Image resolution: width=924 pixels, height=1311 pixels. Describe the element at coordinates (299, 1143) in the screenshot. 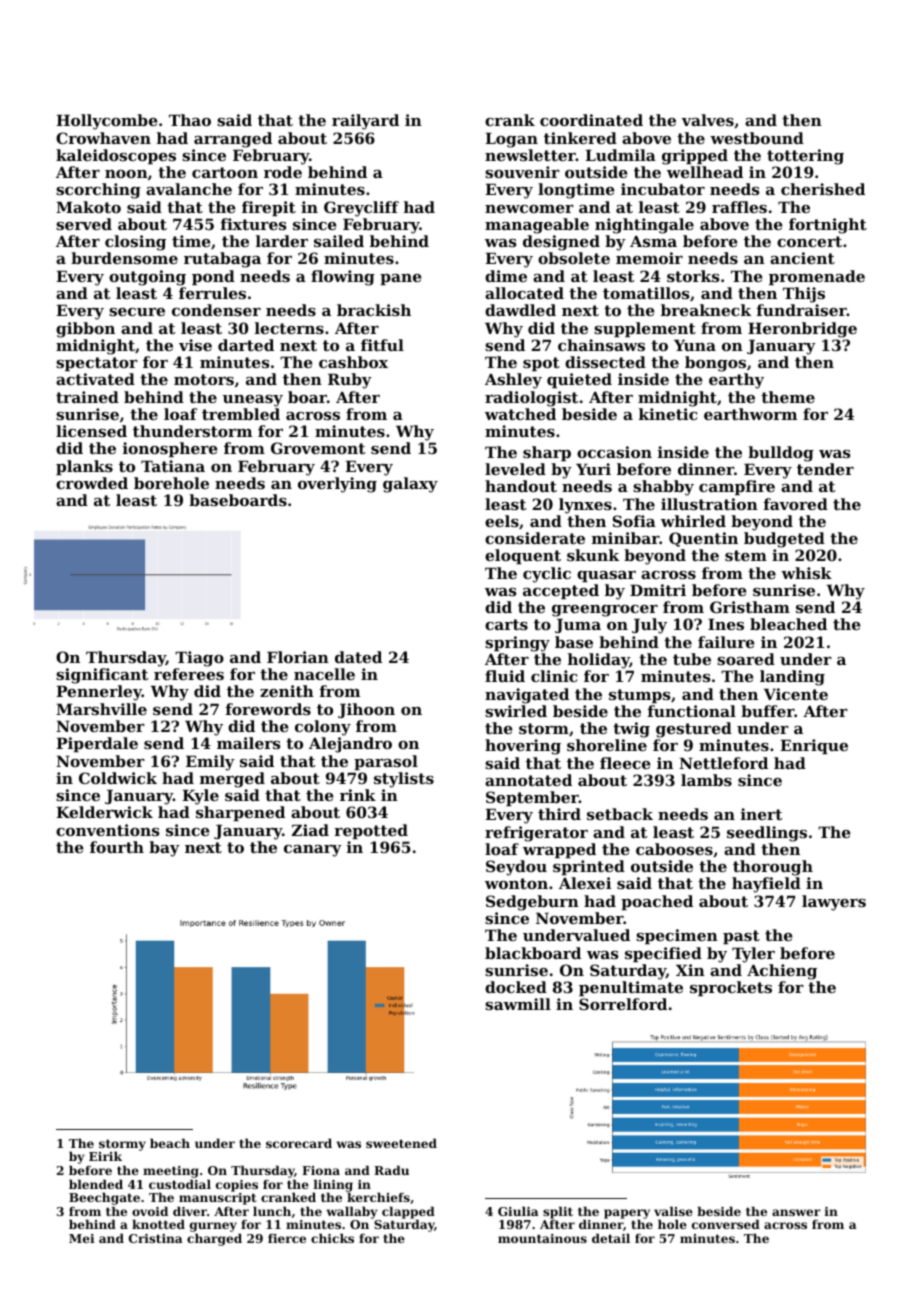

I see `scorecard` at that location.
